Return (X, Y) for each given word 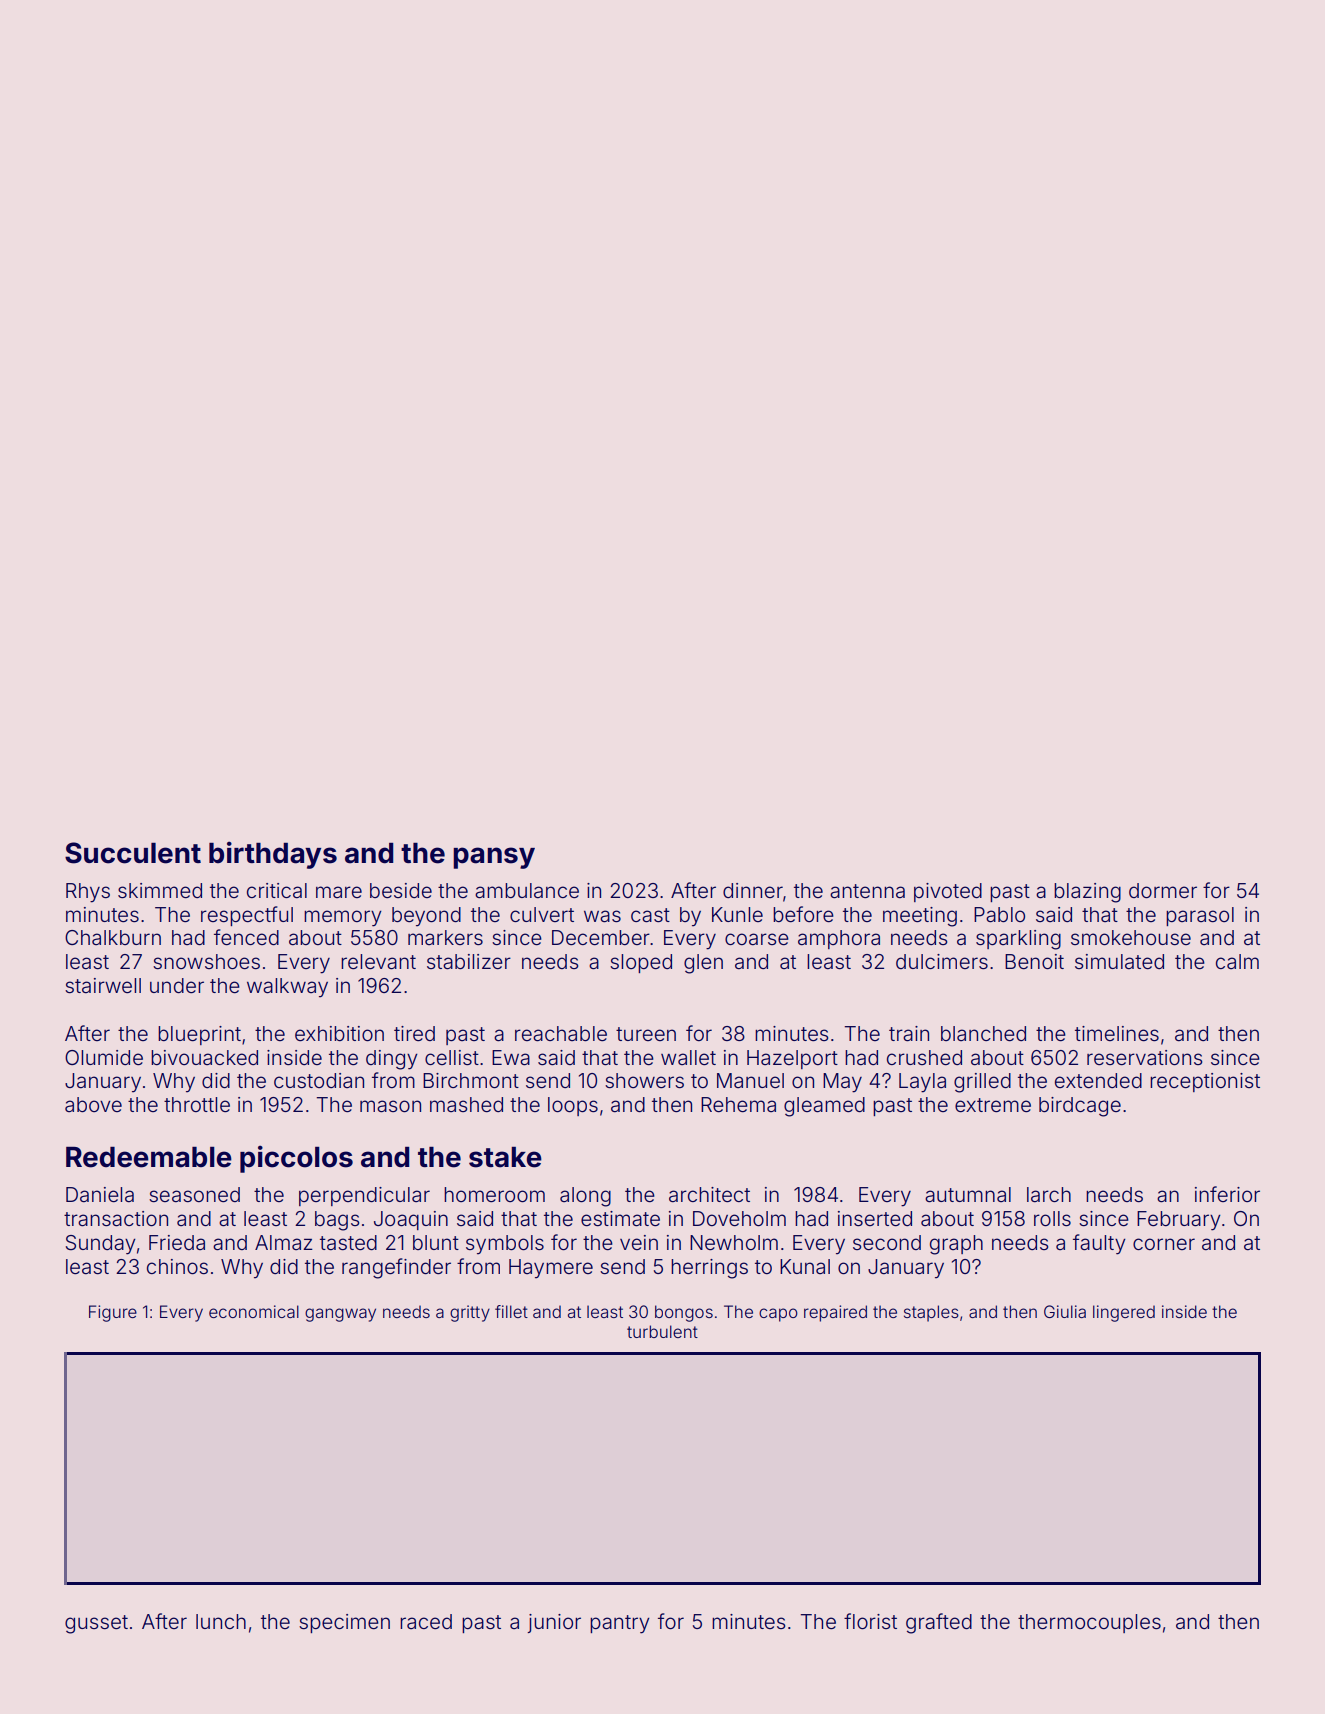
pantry (620, 1624)
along (585, 1197)
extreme (993, 1105)
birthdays (273, 855)
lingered (1124, 1313)
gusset (96, 1624)
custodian (319, 1080)
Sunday (101, 1245)
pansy (494, 858)
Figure (113, 1313)
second (887, 1242)
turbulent (662, 1331)
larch (1049, 1194)
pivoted (948, 892)
